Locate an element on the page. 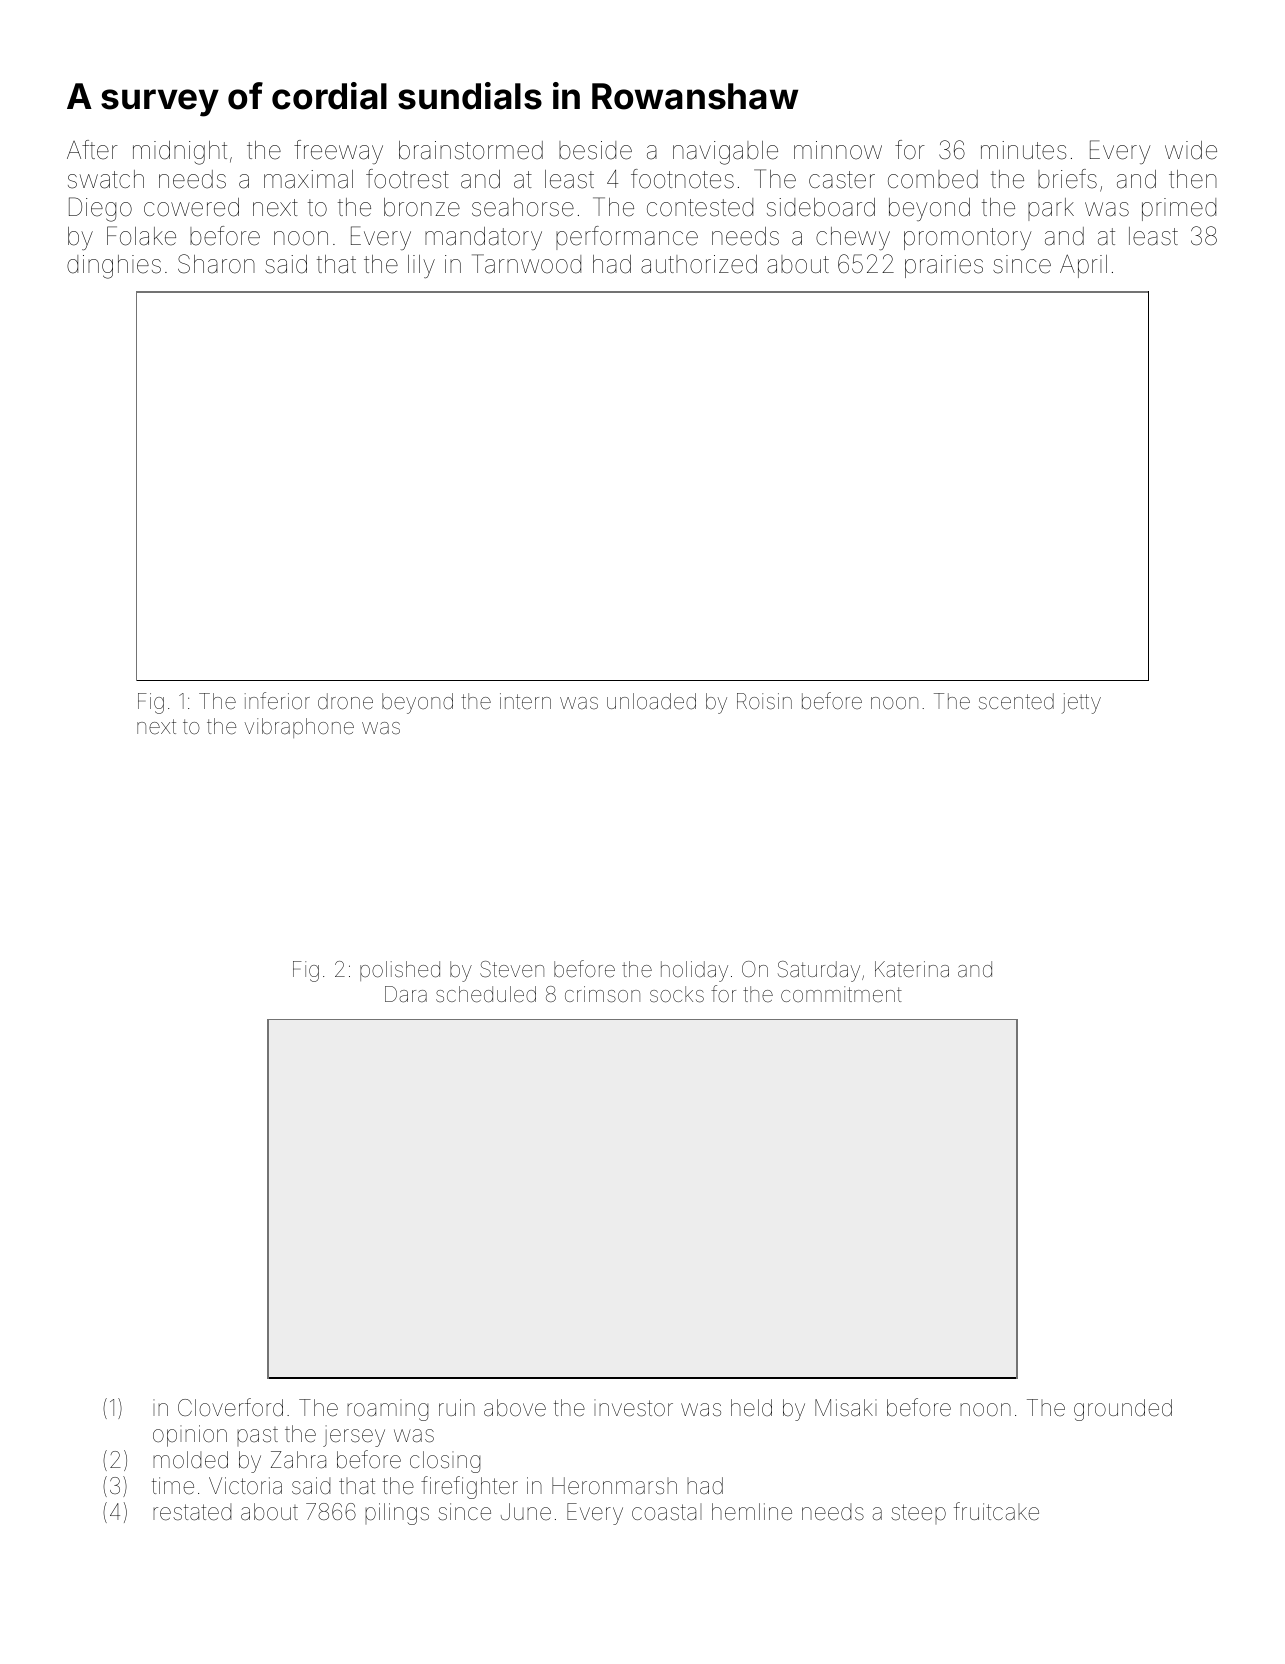 This document has width=1285, height=1664. beside is located at coordinates (595, 150).
